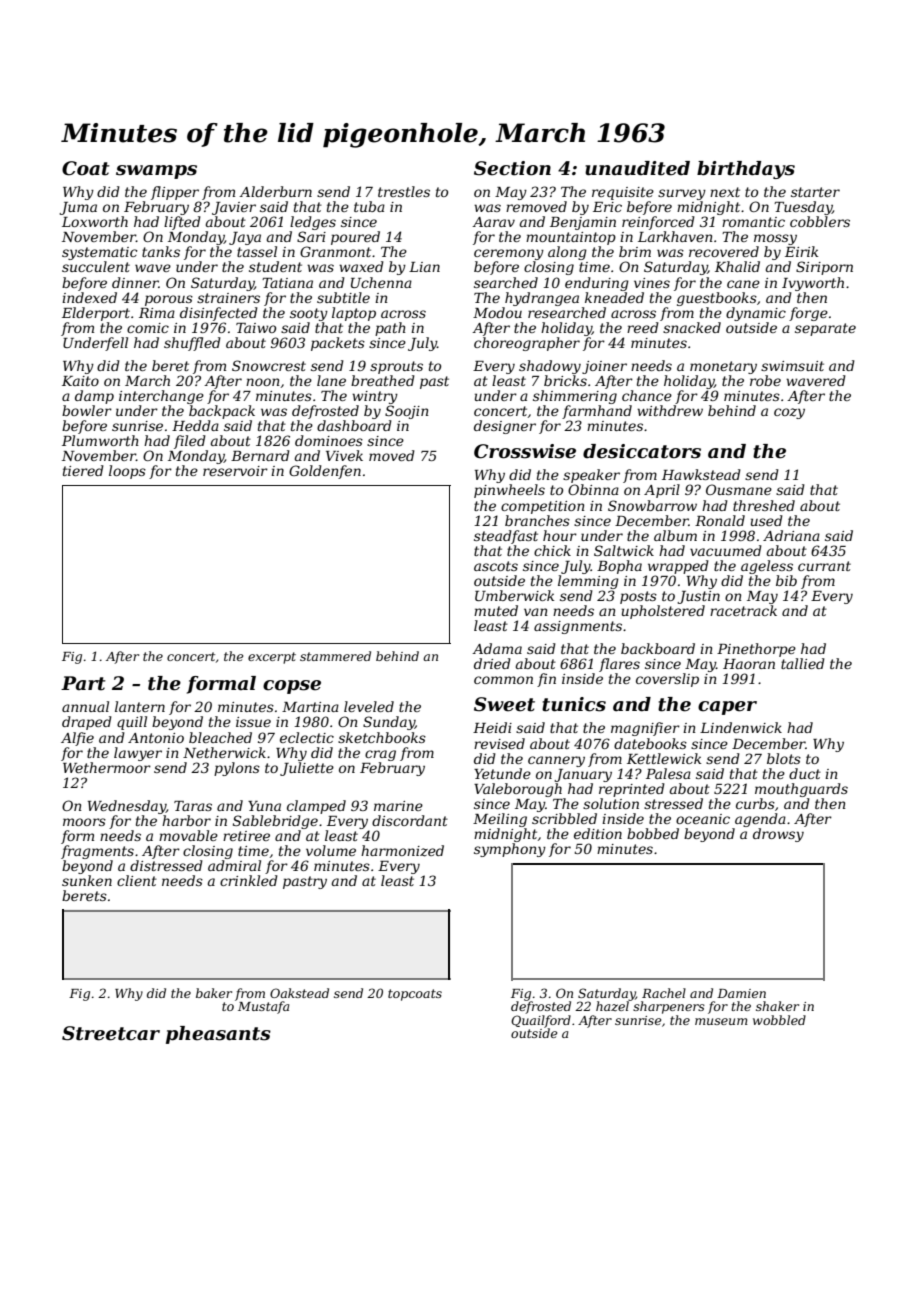  Describe the element at coordinates (803, 663) in the document. I see `tallied` at that location.
